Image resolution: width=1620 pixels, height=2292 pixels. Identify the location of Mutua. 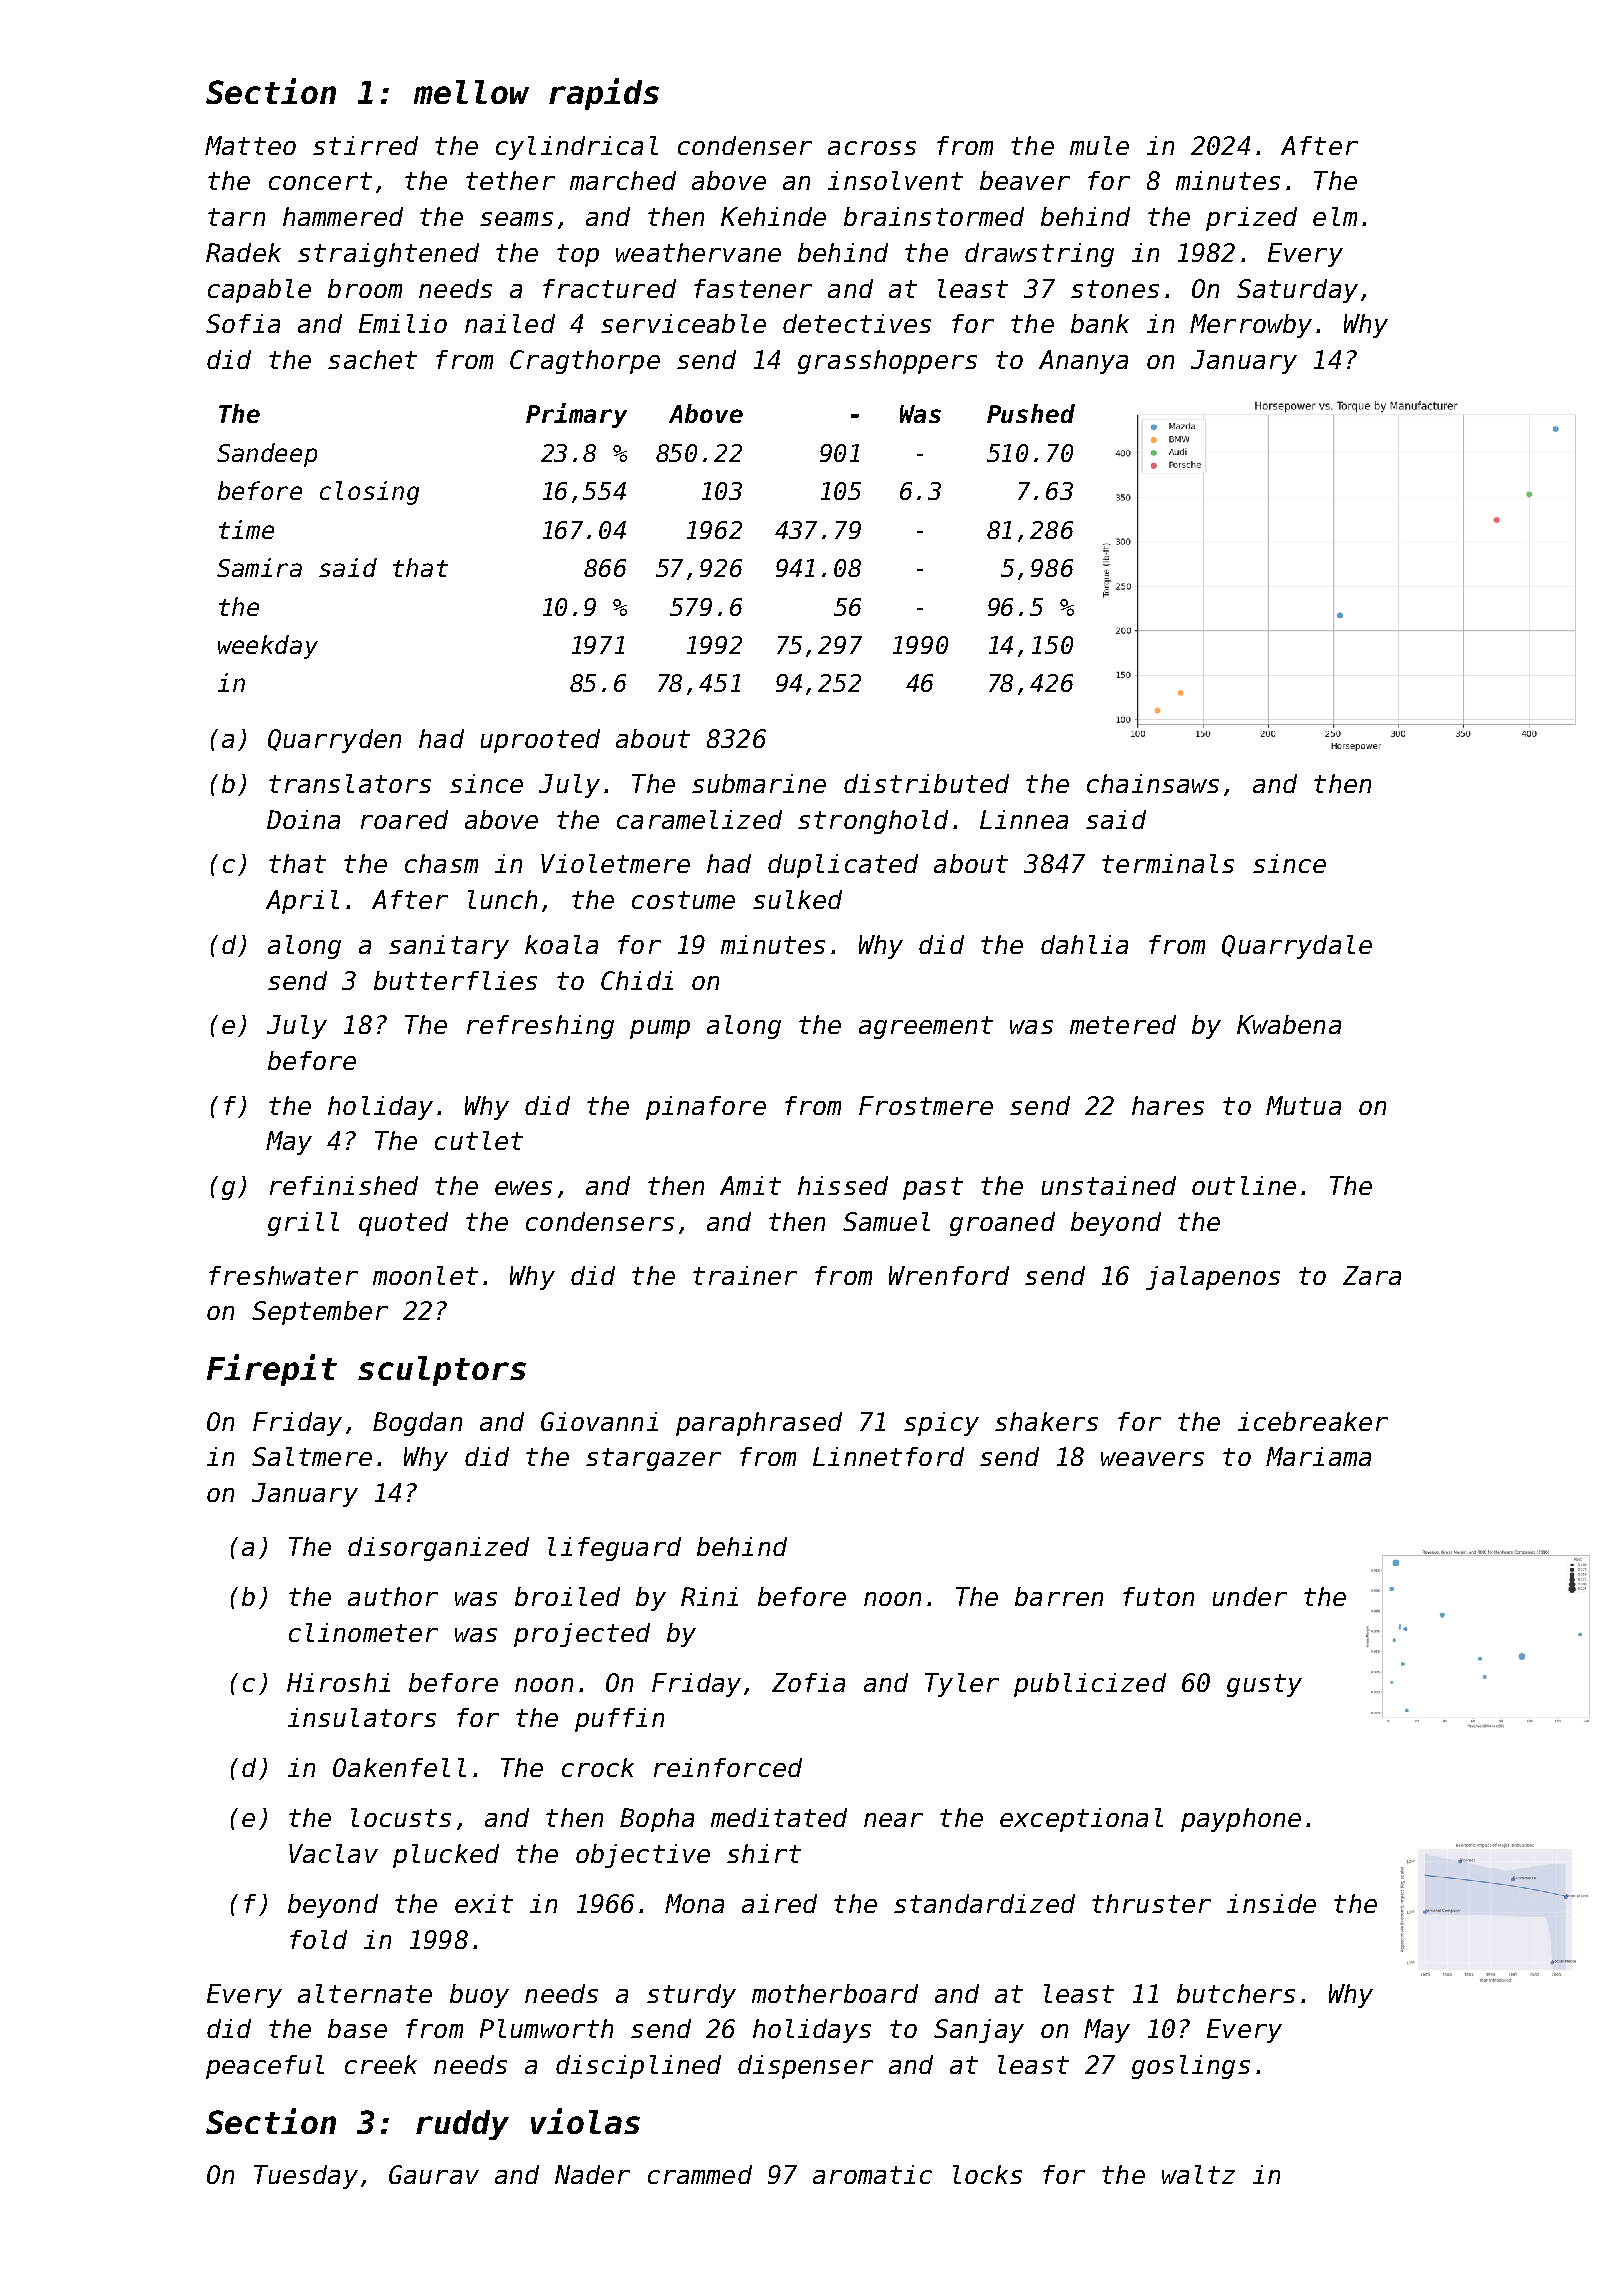
(1303, 1105).
